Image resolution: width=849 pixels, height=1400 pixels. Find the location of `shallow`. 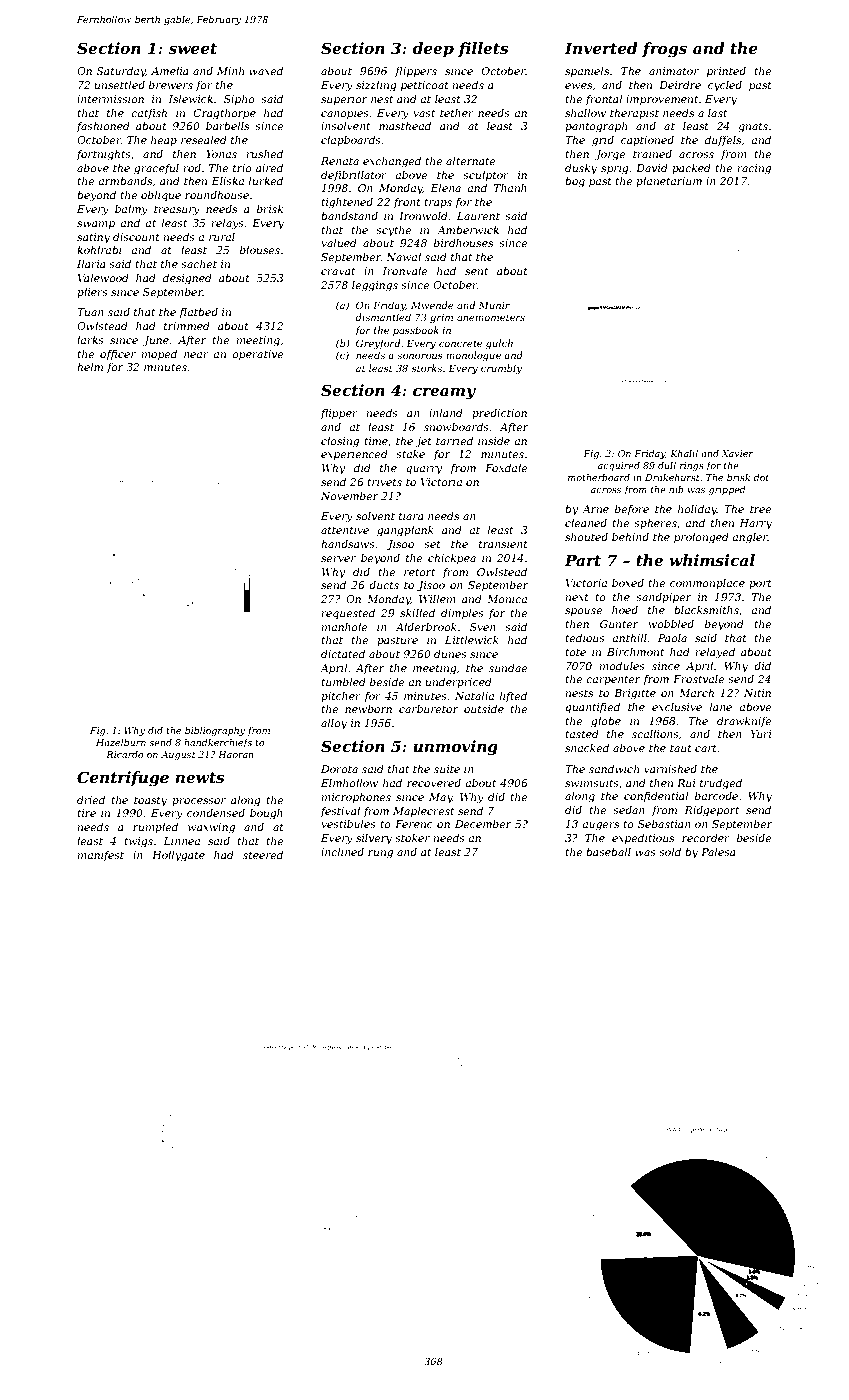

shallow is located at coordinates (585, 113).
